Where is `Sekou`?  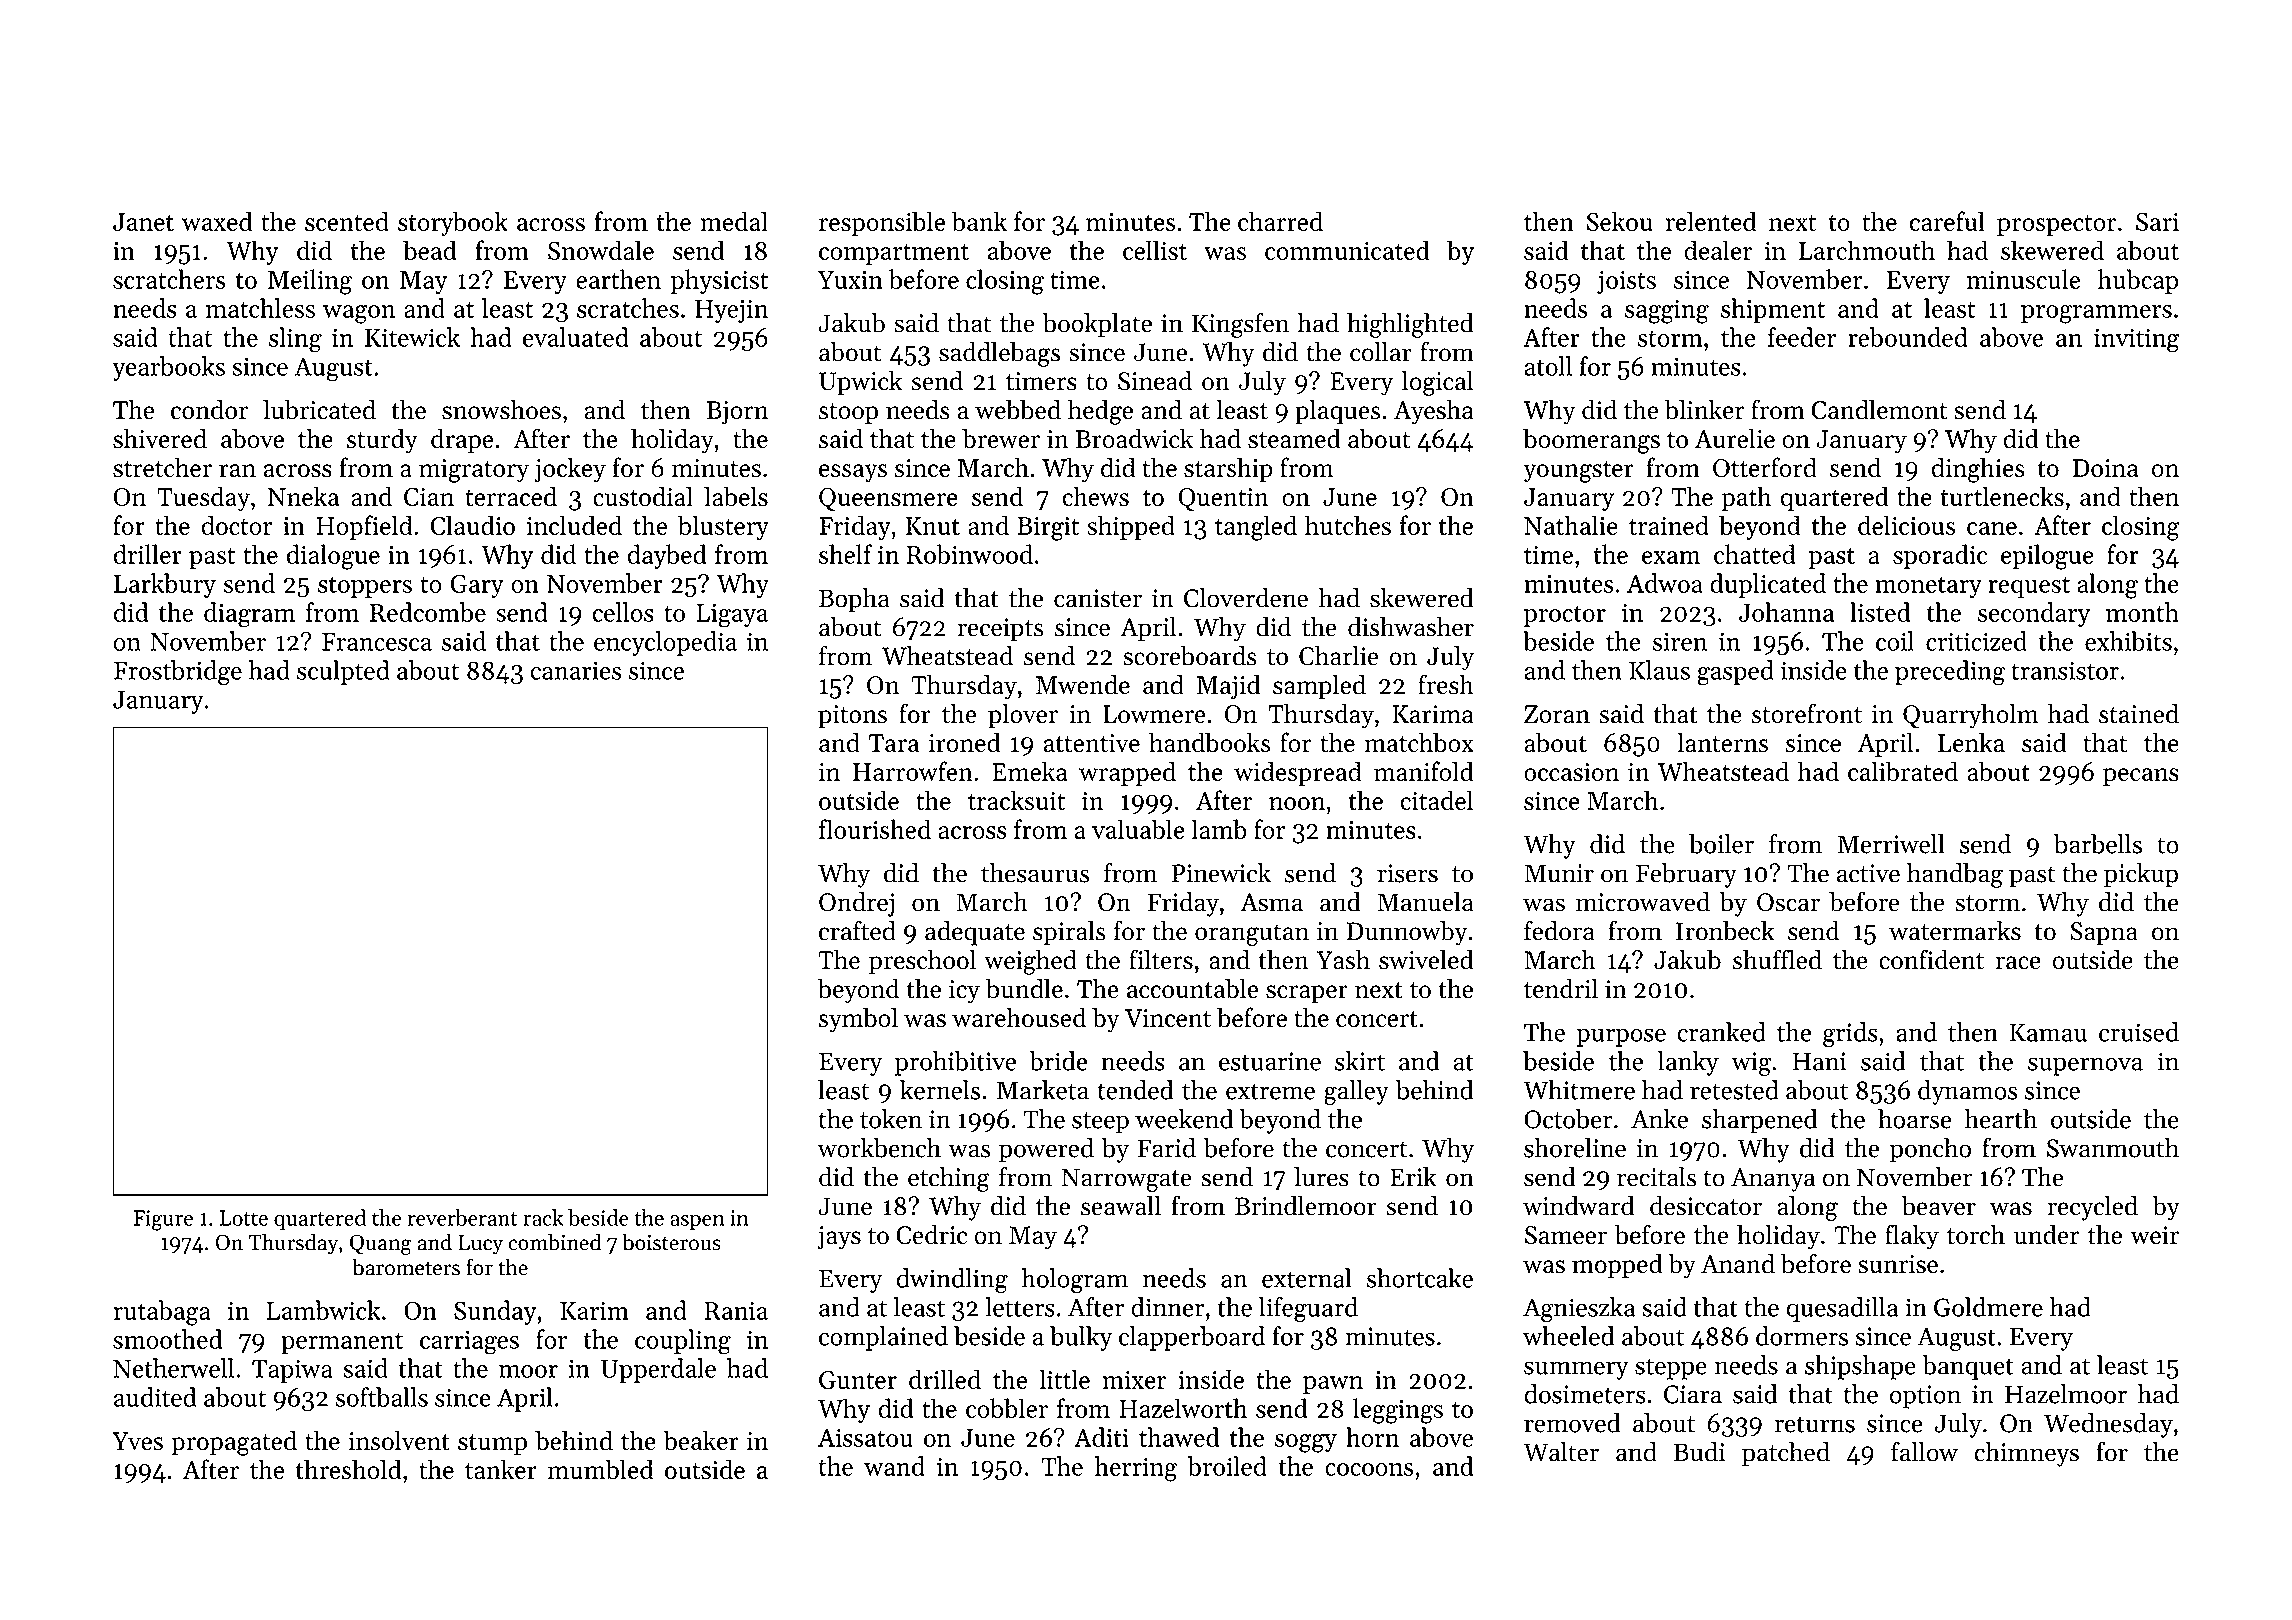 Sekou is located at coordinates (1619, 221).
